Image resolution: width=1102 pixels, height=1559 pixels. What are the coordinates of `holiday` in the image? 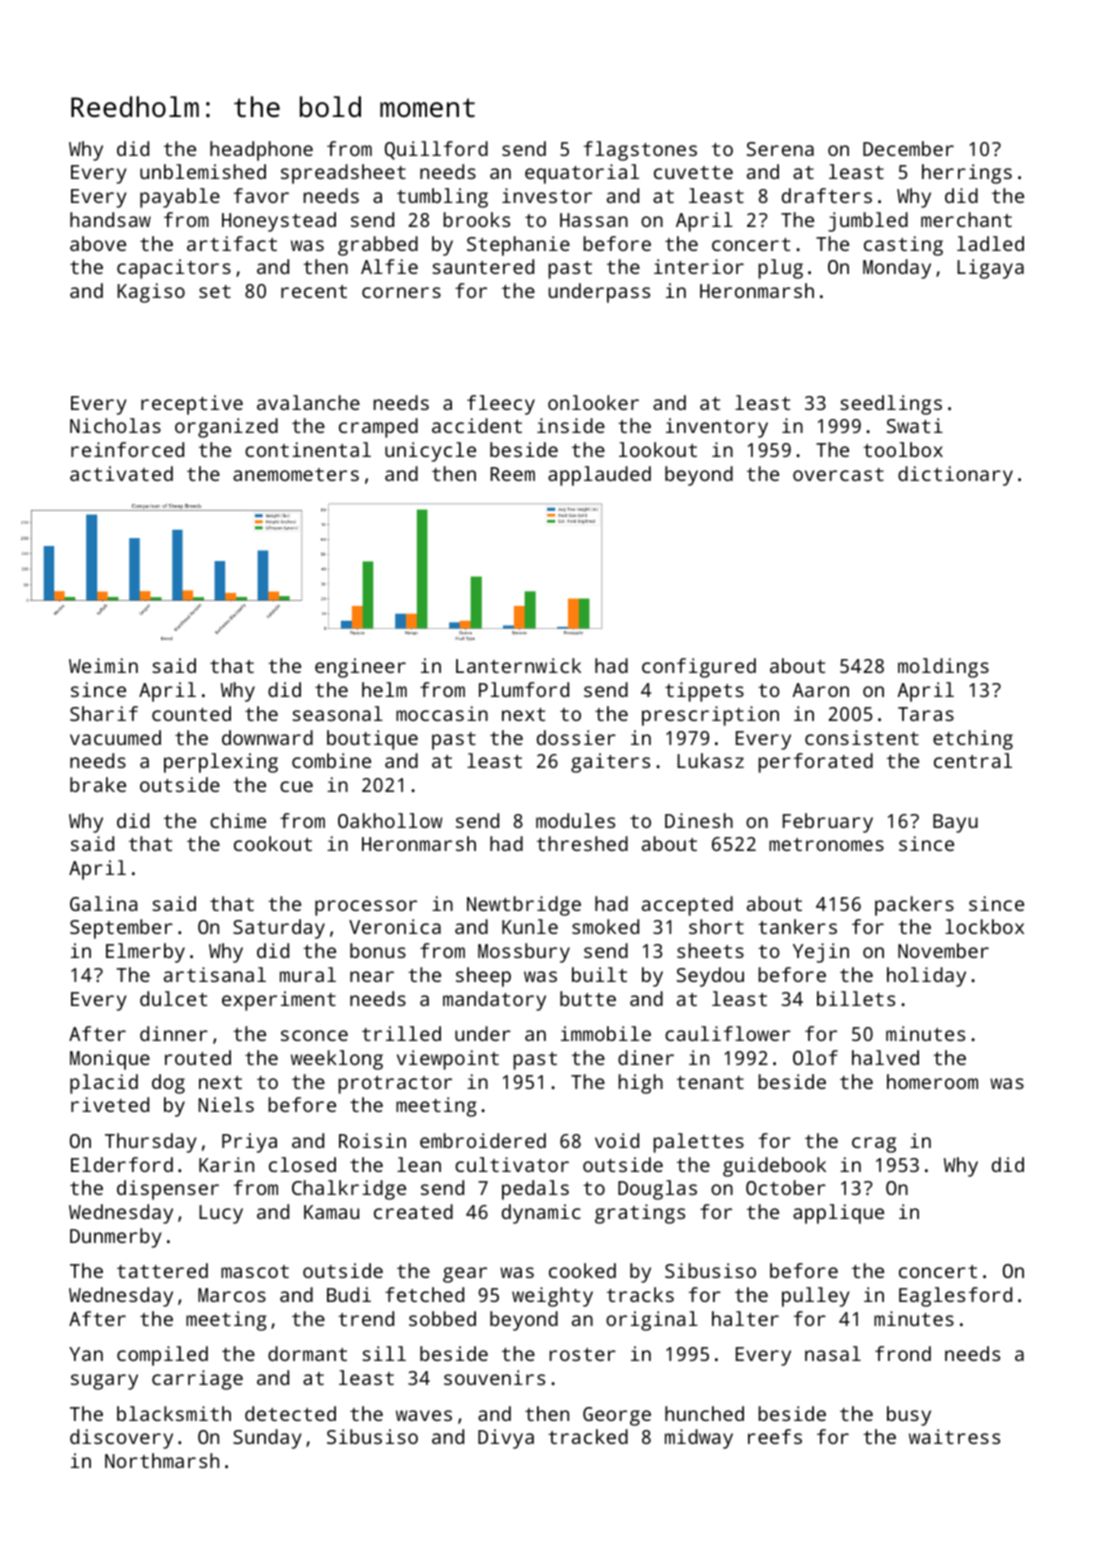 It's located at (926, 977).
